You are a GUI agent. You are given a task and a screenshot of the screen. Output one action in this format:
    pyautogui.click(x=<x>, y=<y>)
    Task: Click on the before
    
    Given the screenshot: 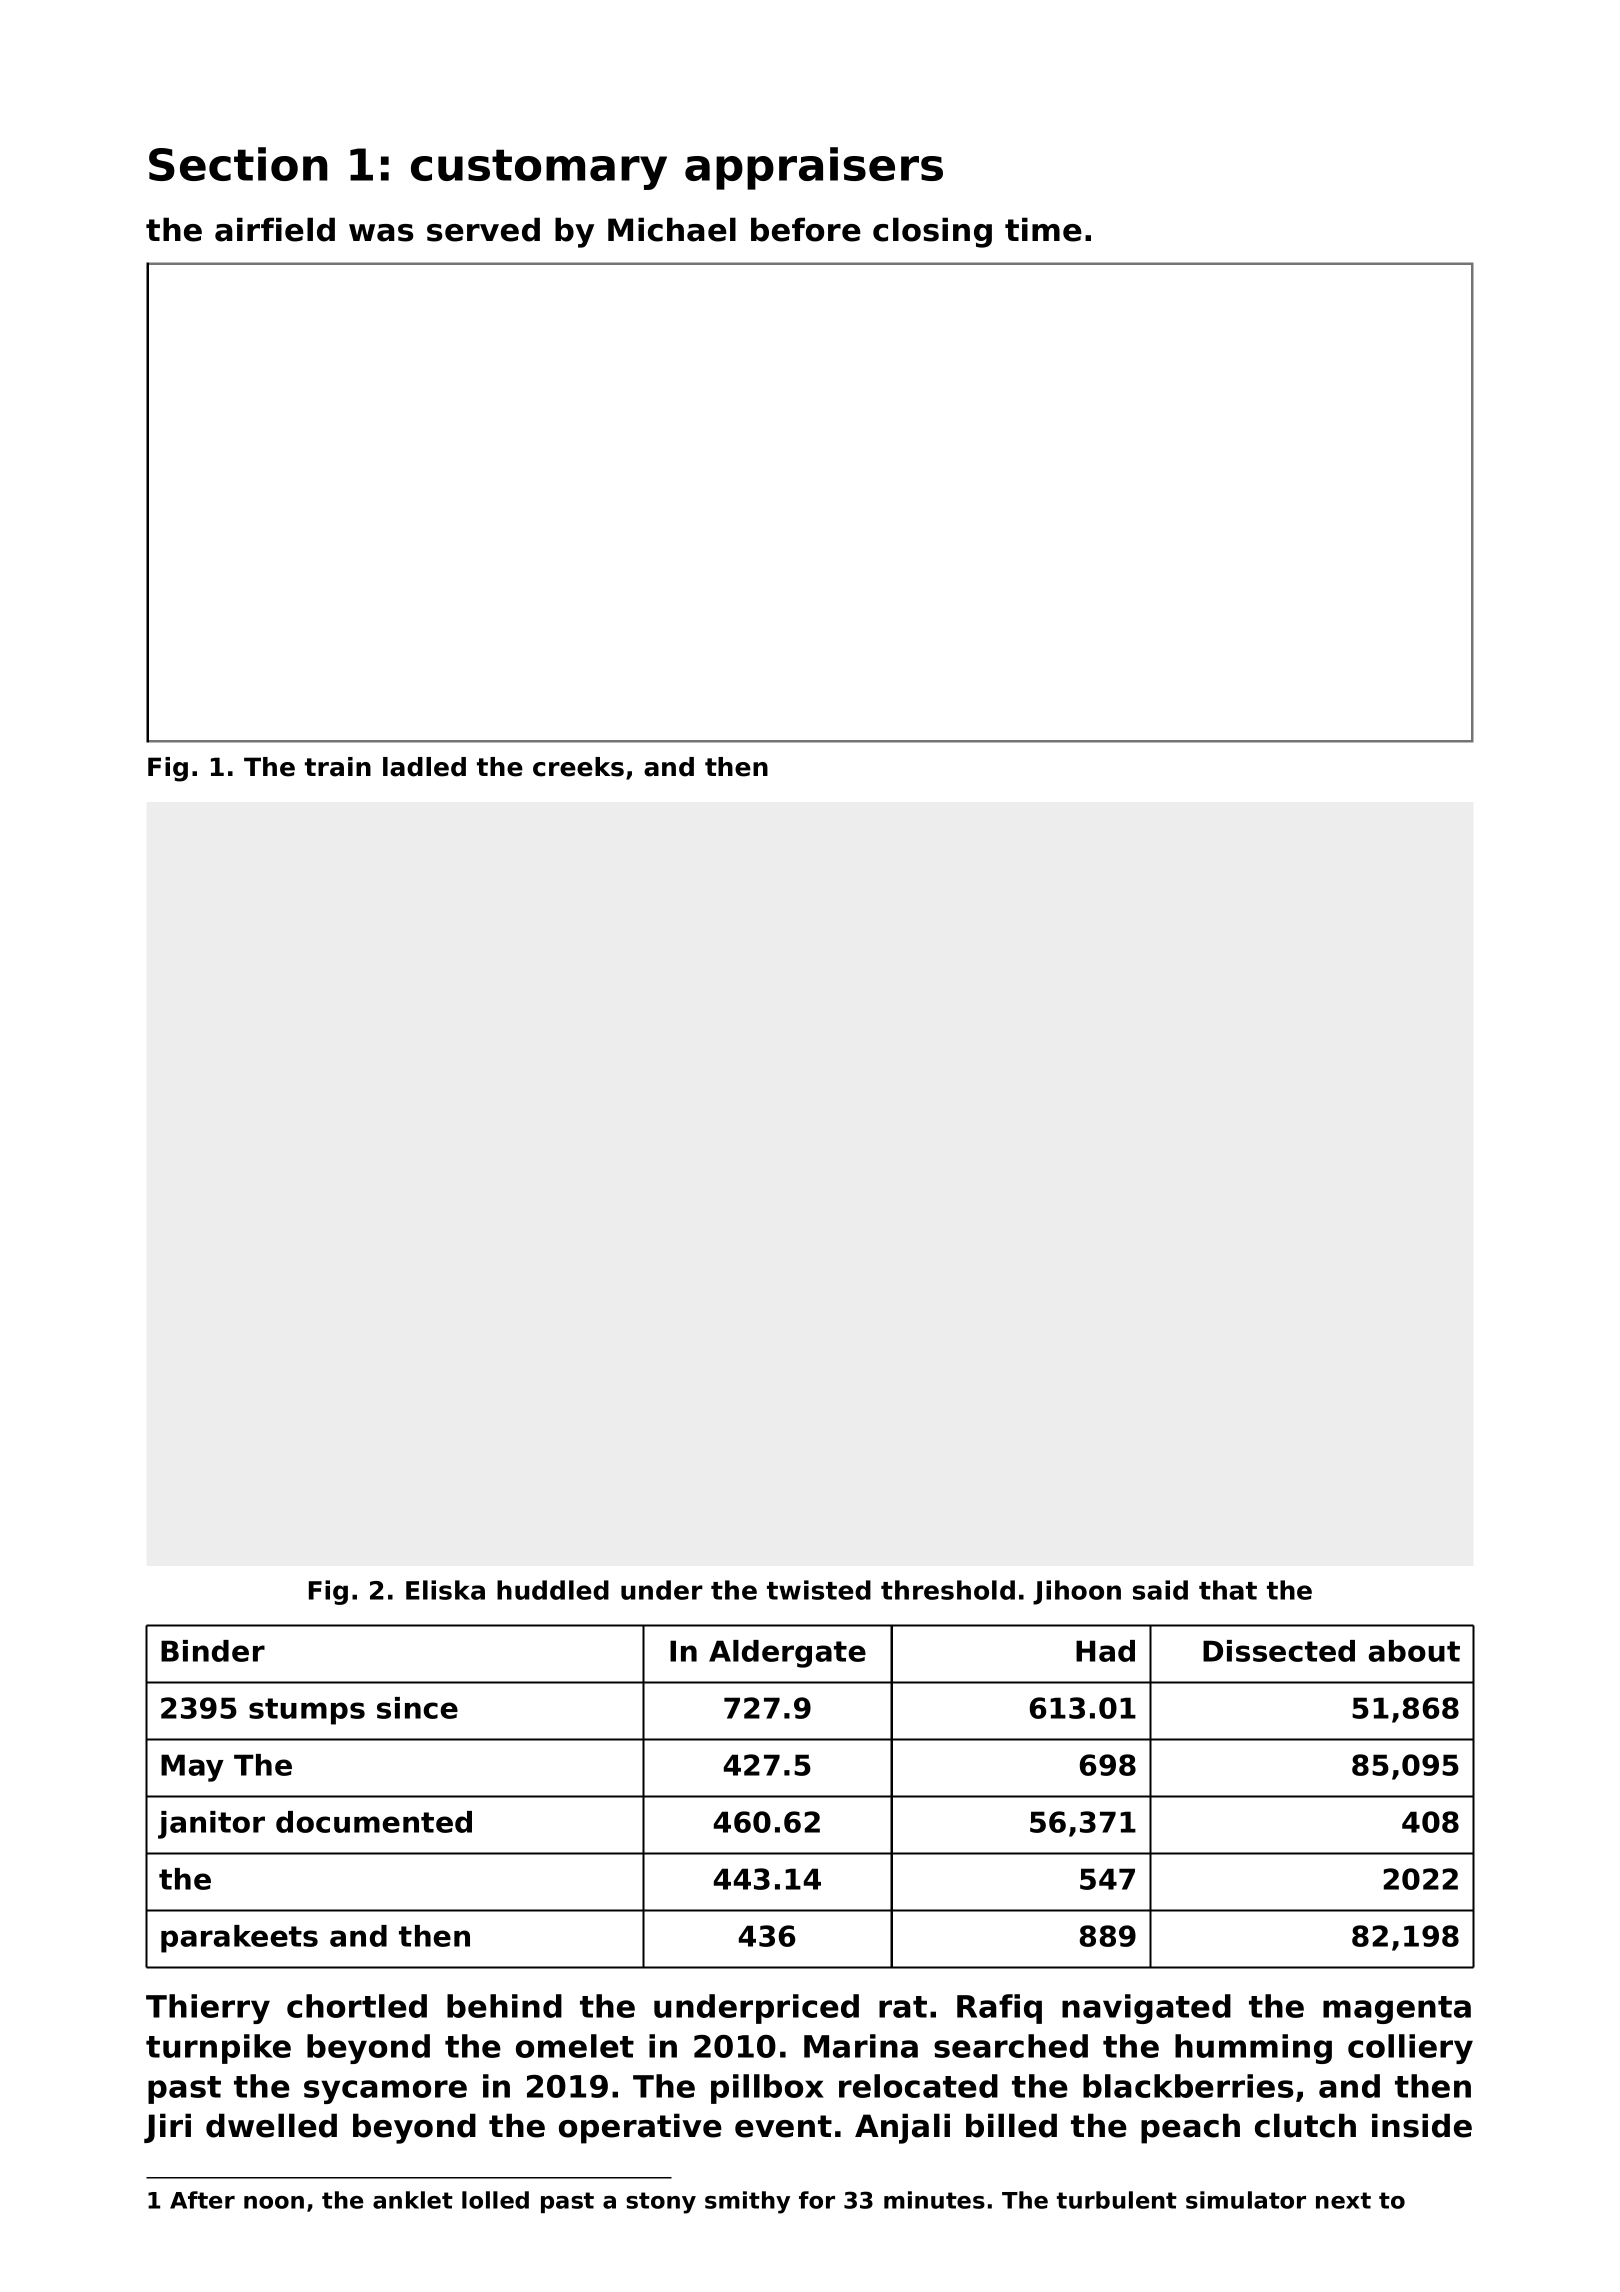 What is the action you would take?
    pyautogui.click(x=806, y=229)
